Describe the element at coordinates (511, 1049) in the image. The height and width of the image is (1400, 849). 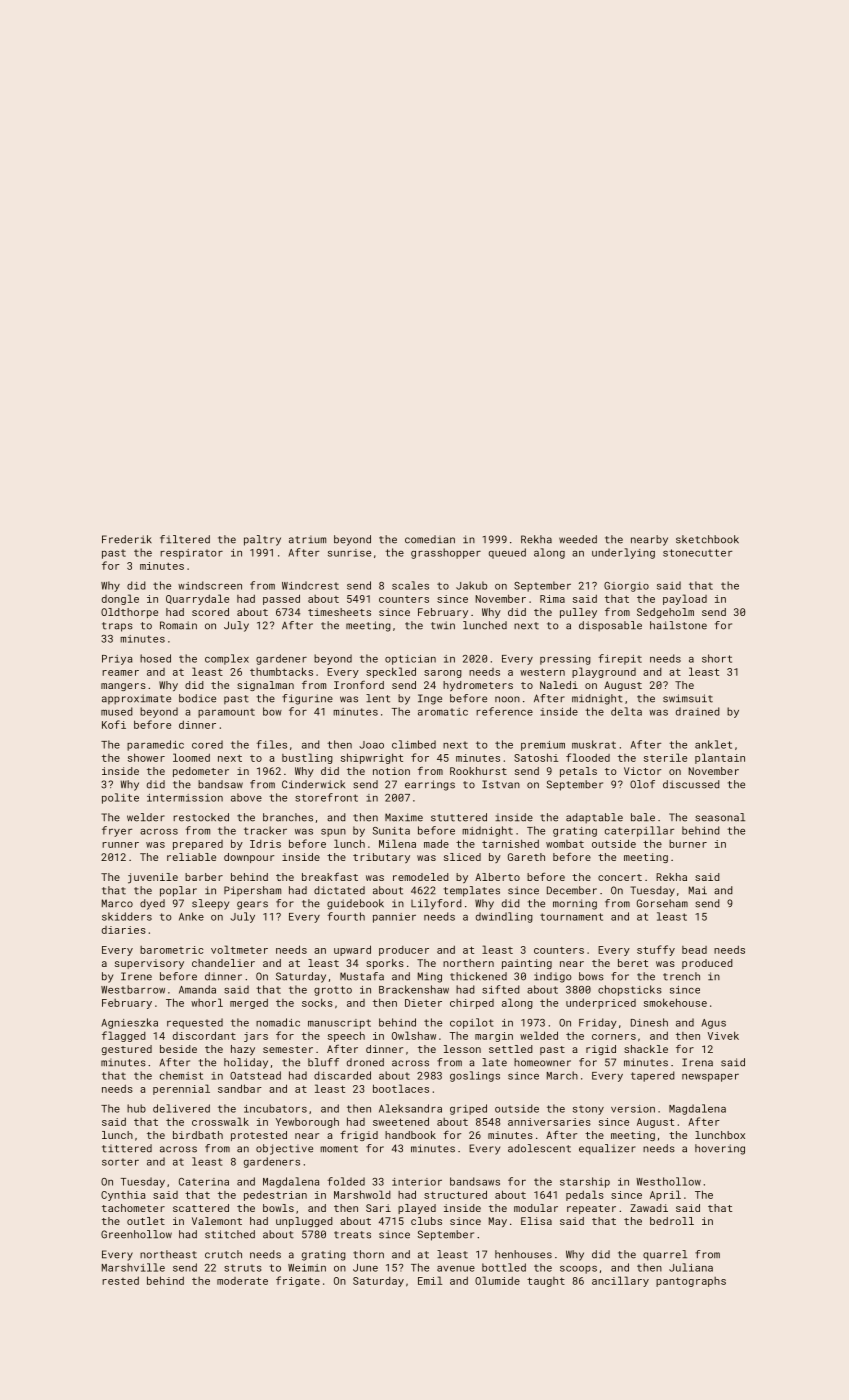
I see `settled` at that location.
